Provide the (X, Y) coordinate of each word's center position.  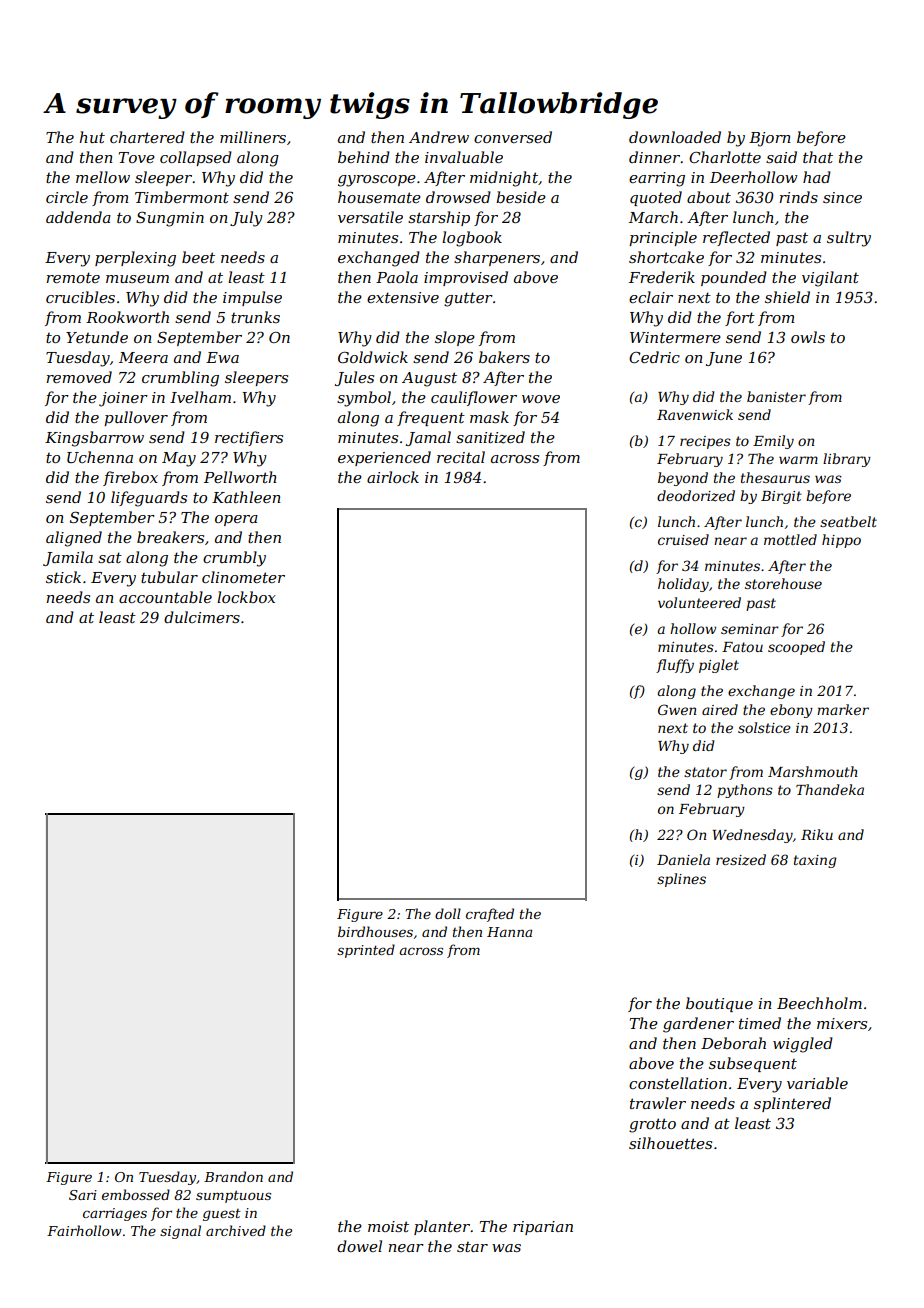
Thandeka (830, 789)
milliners (253, 137)
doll (448, 913)
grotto (652, 1125)
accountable (165, 597)
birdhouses (375, 931)
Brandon (233, 1176)
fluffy (675, 666)
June (724, 359)
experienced (384, 458)
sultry (849, 239)
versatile (370, 217)
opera (236, 520)
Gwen (677, 709)
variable (817, 1083)
